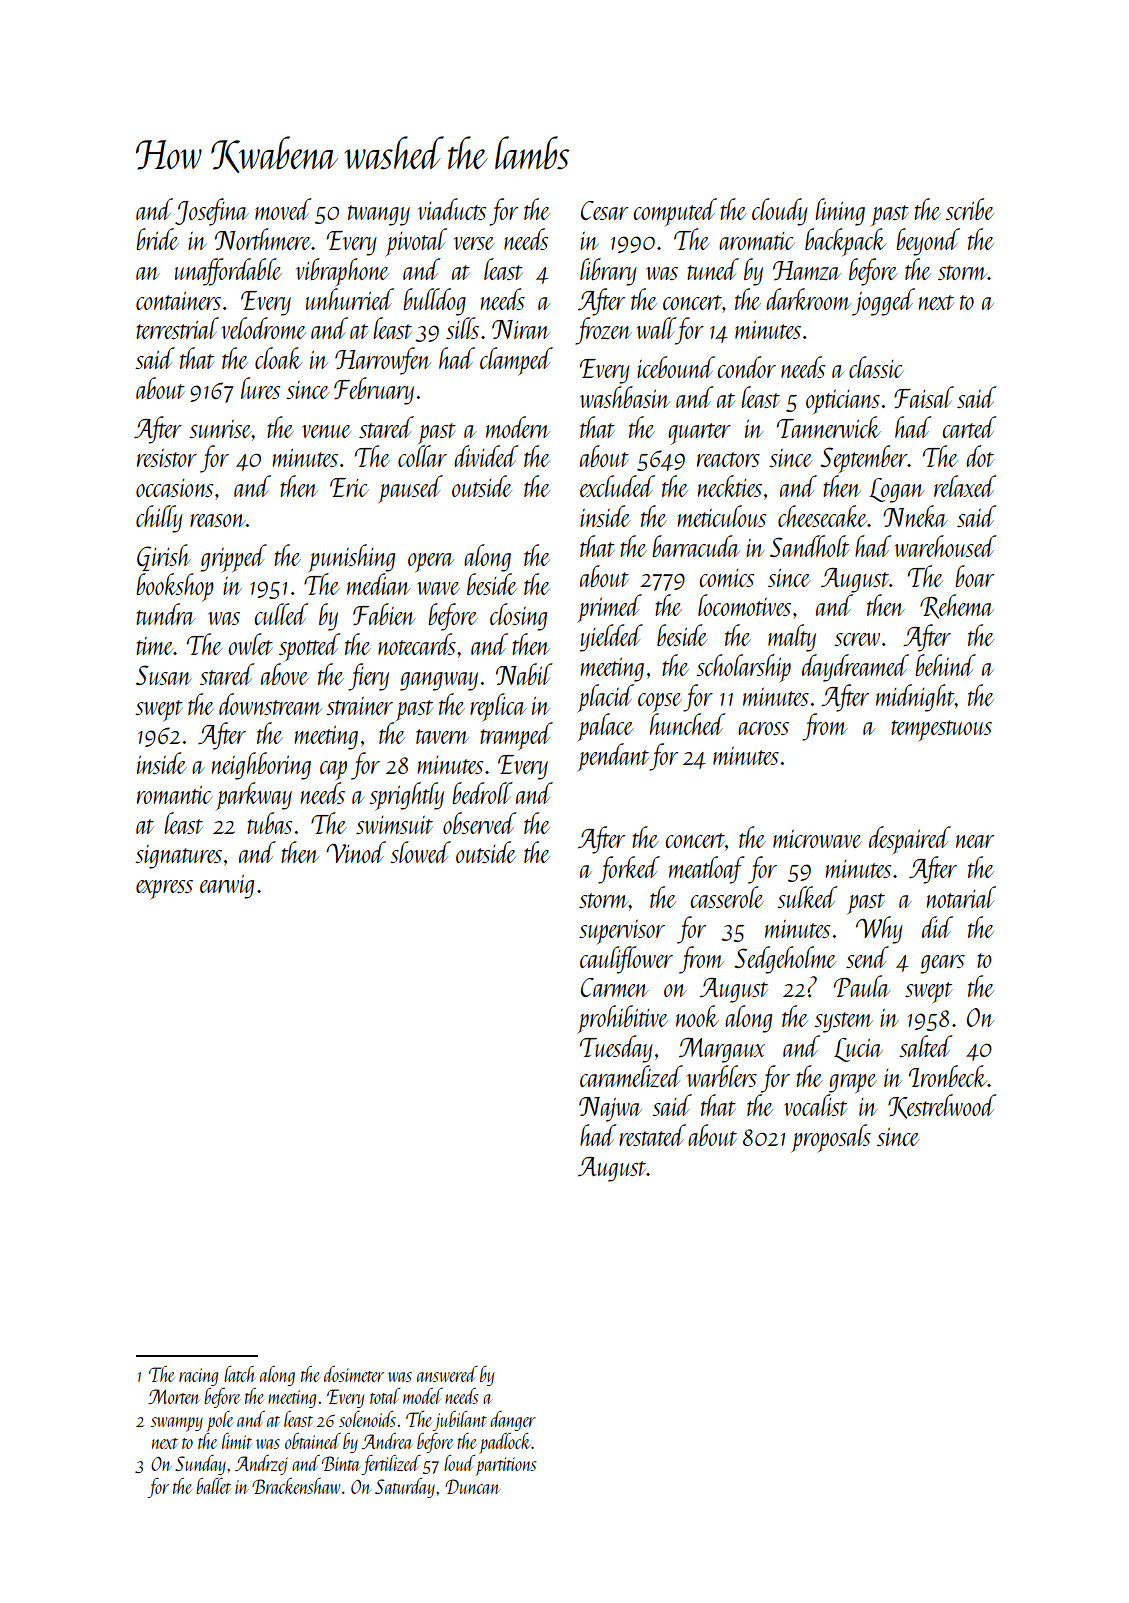  I want to click on Josefina, so click(212, 212).
